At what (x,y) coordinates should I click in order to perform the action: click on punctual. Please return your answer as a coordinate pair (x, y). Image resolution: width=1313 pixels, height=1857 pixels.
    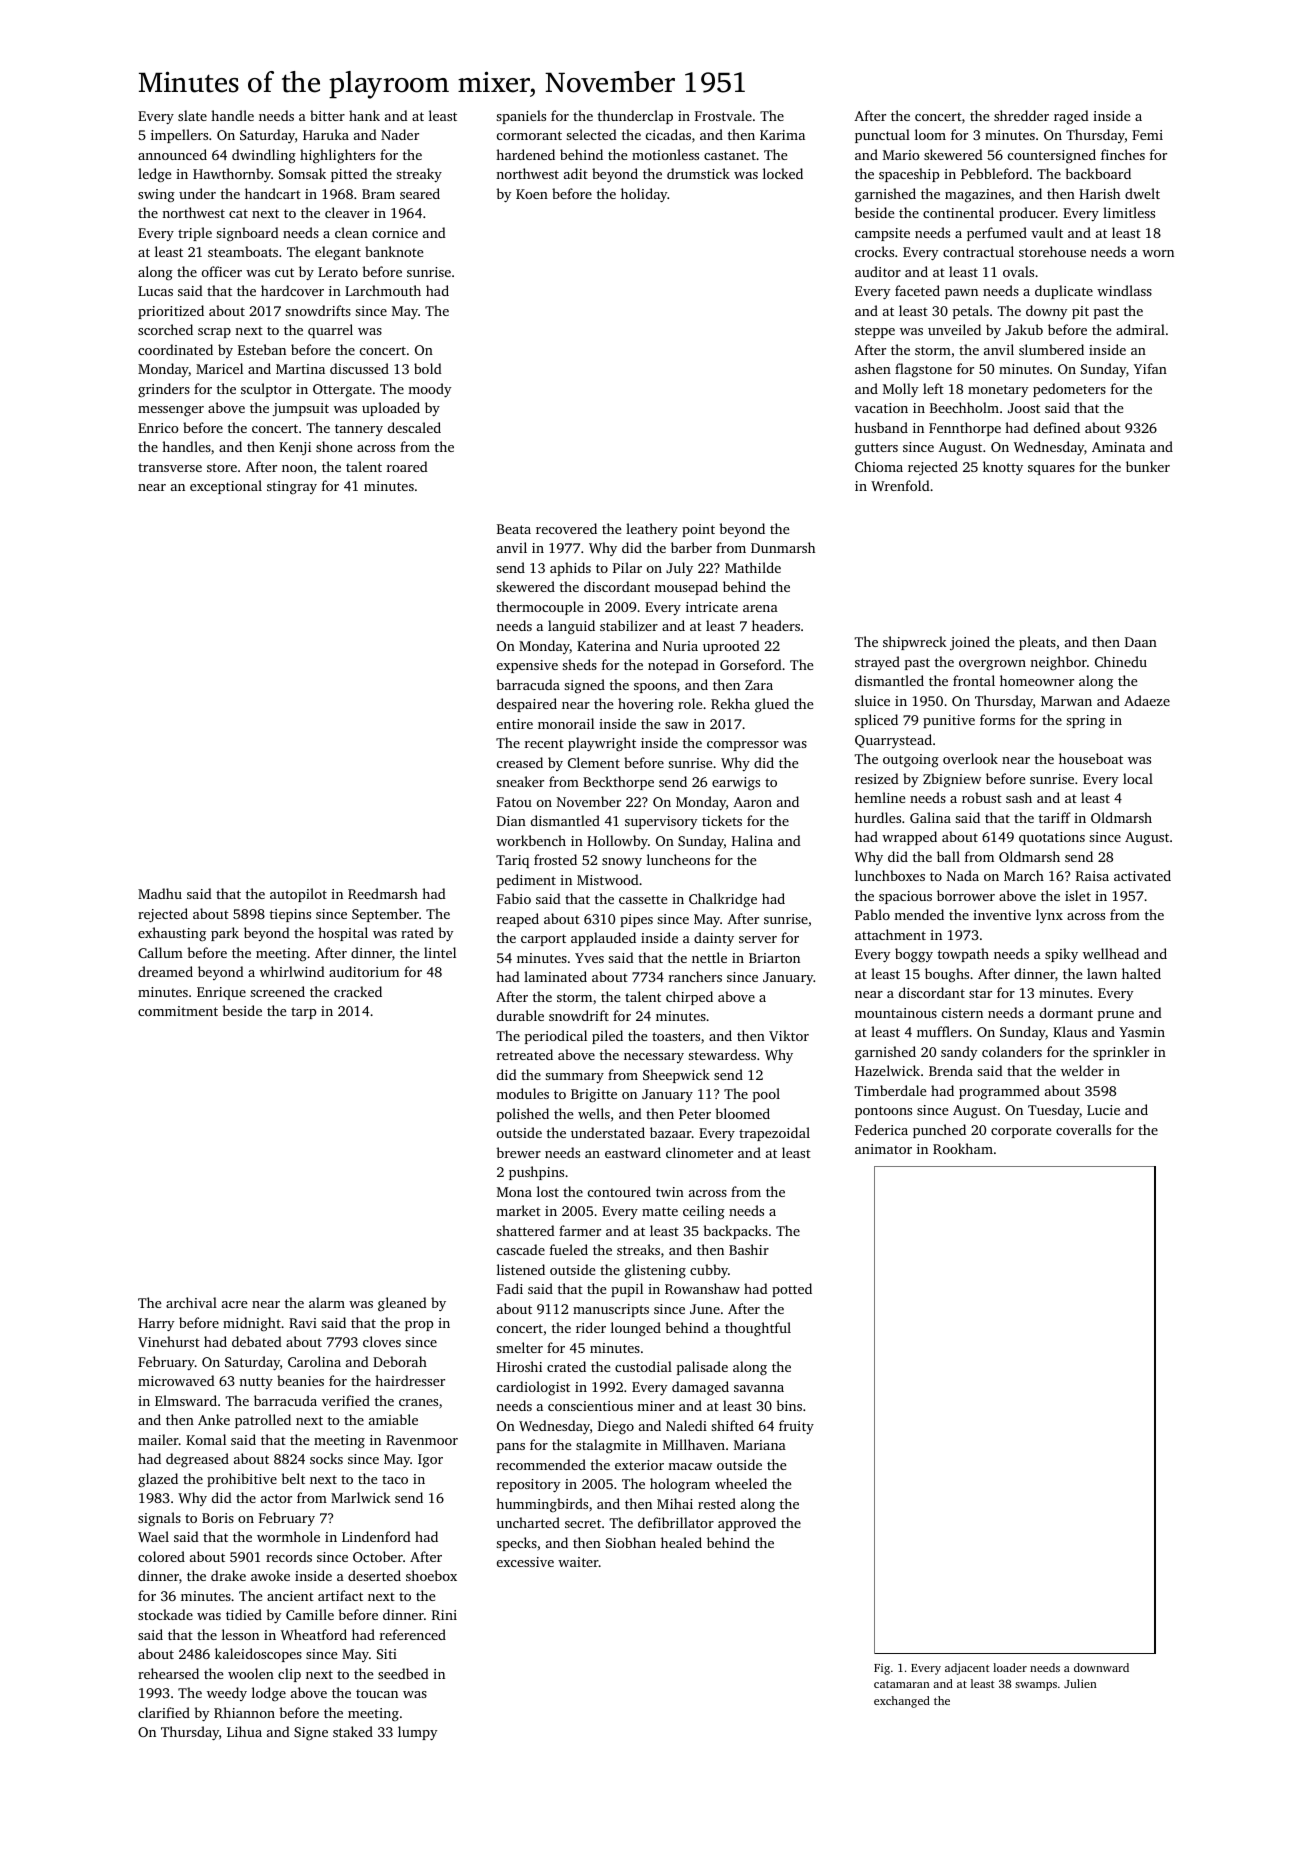
    Looking at the image, I should click on (882, 136).
